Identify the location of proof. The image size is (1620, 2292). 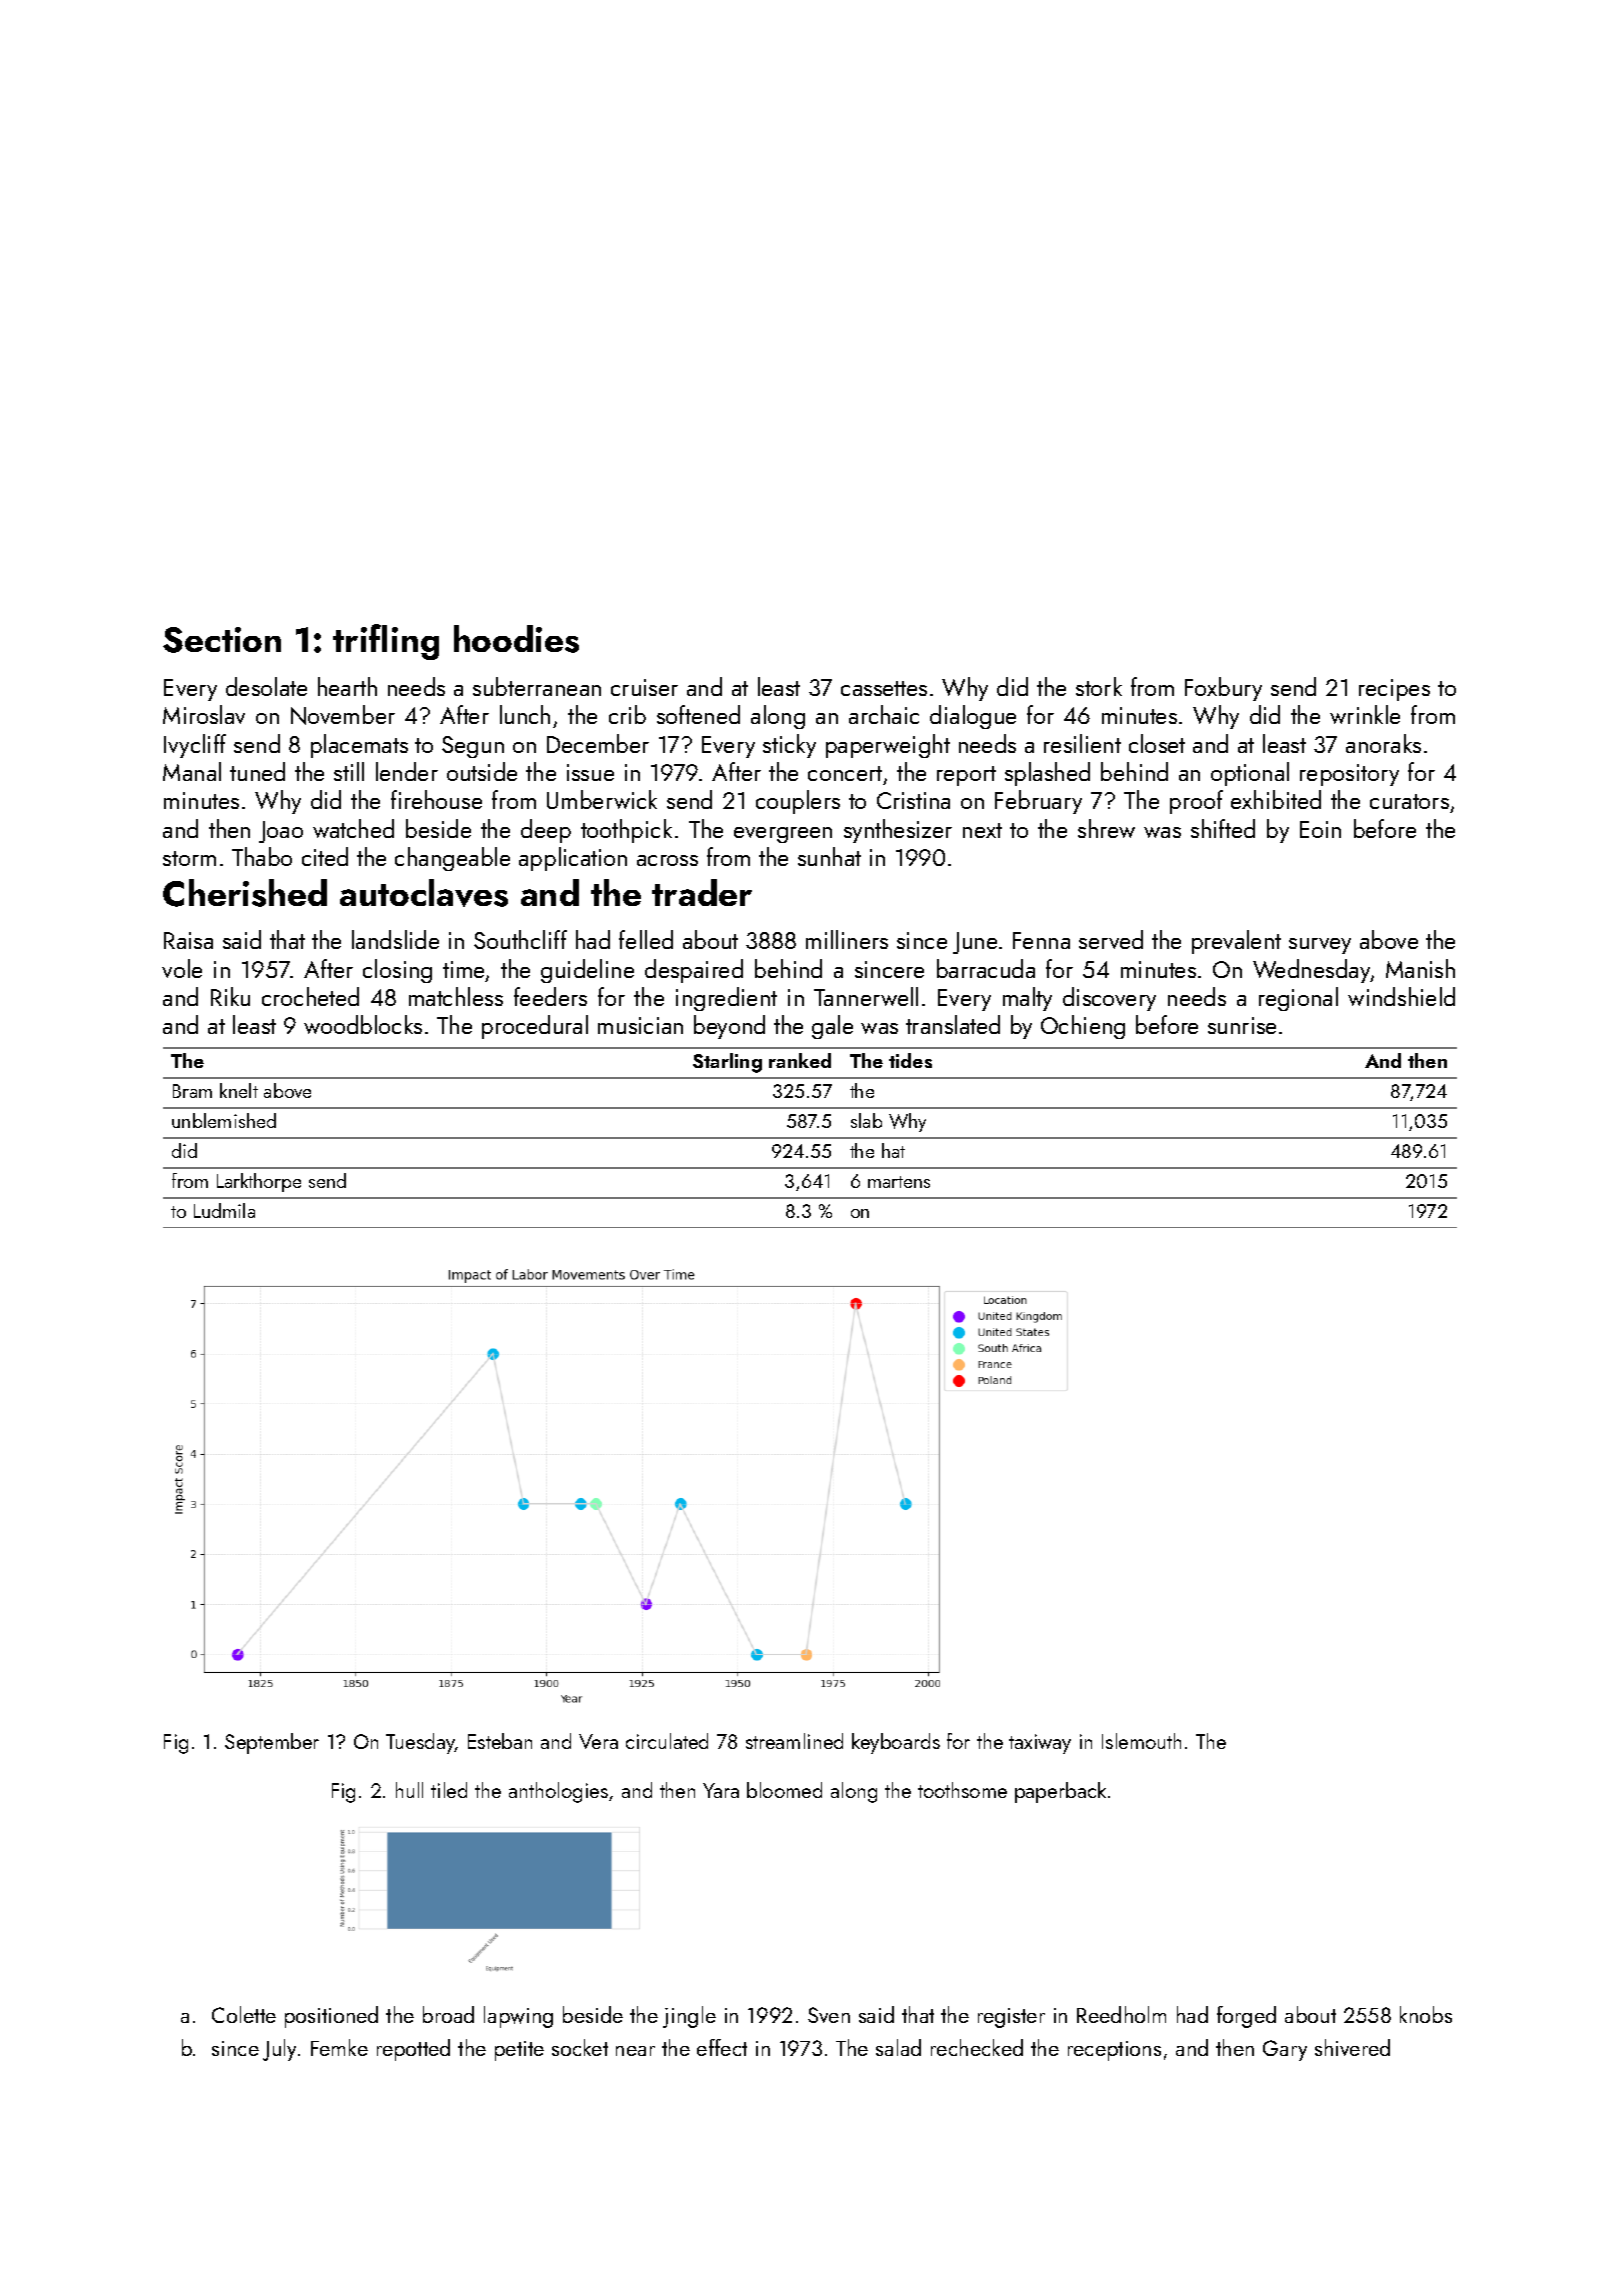
(1196, 802).
